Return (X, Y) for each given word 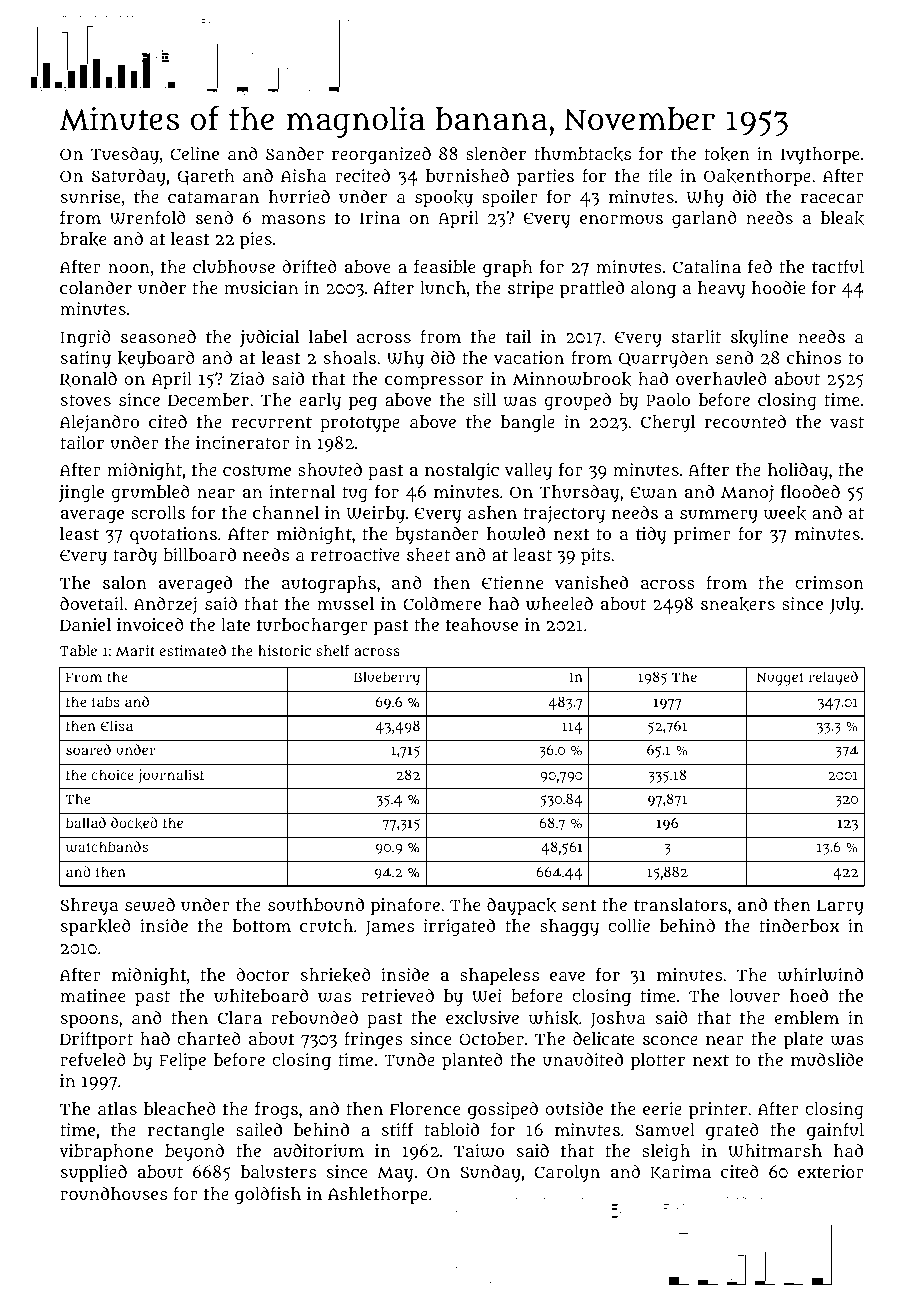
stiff (397, 1129)
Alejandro (99, 423)
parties (545, 177)
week (785, 513)
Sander (295, 153)
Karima (680, 1172)
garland (704, 220)
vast (847, 422)
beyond (194, 1152)
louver (754, 995)
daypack (521, 906)
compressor (434, 382)
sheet (428, 554)
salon (125, 582)
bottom (262, 925)
